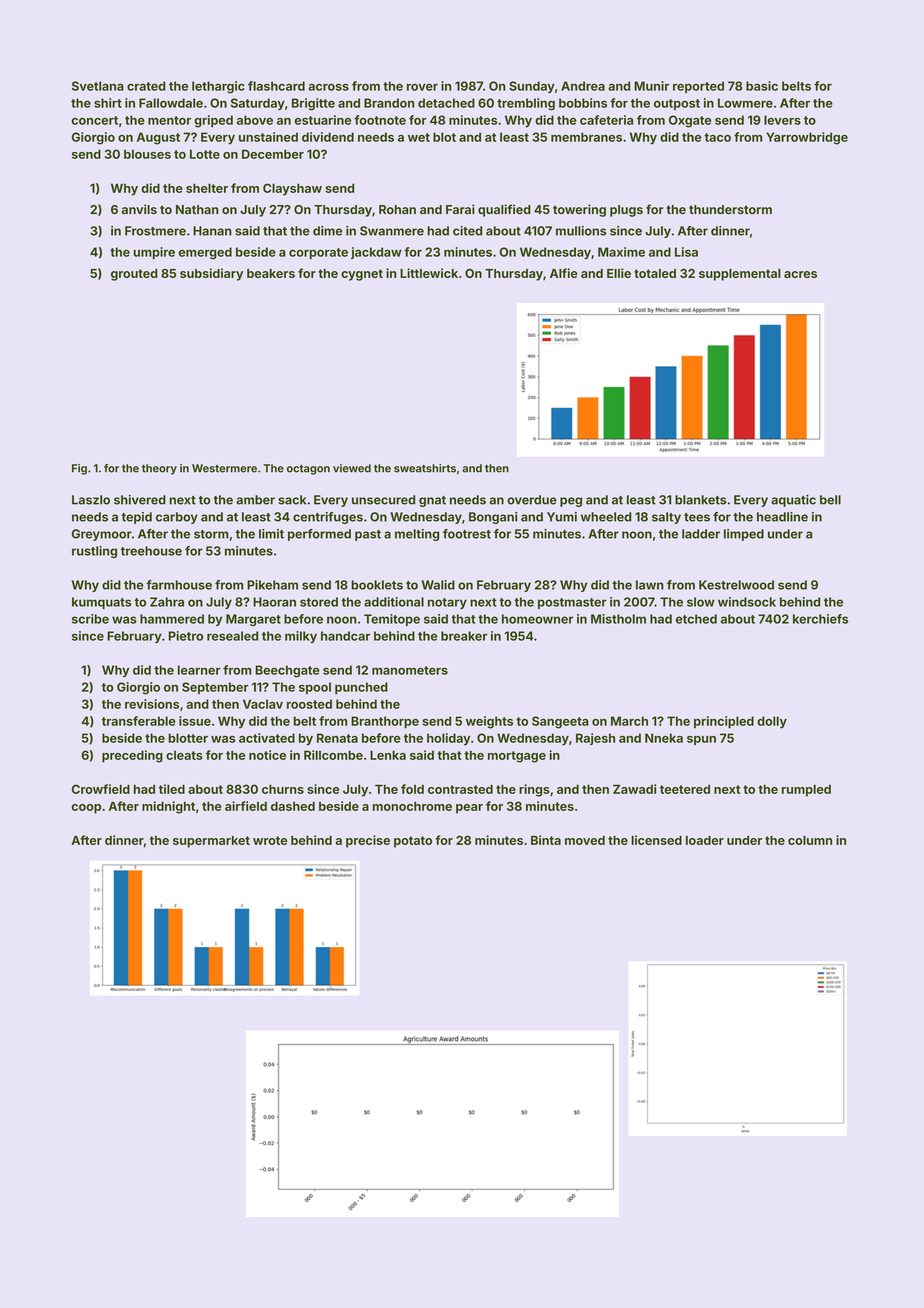  What do you see at coordinates (830, 500) in the screenshot?
I see `bell` at bounding box center [830, 500].
